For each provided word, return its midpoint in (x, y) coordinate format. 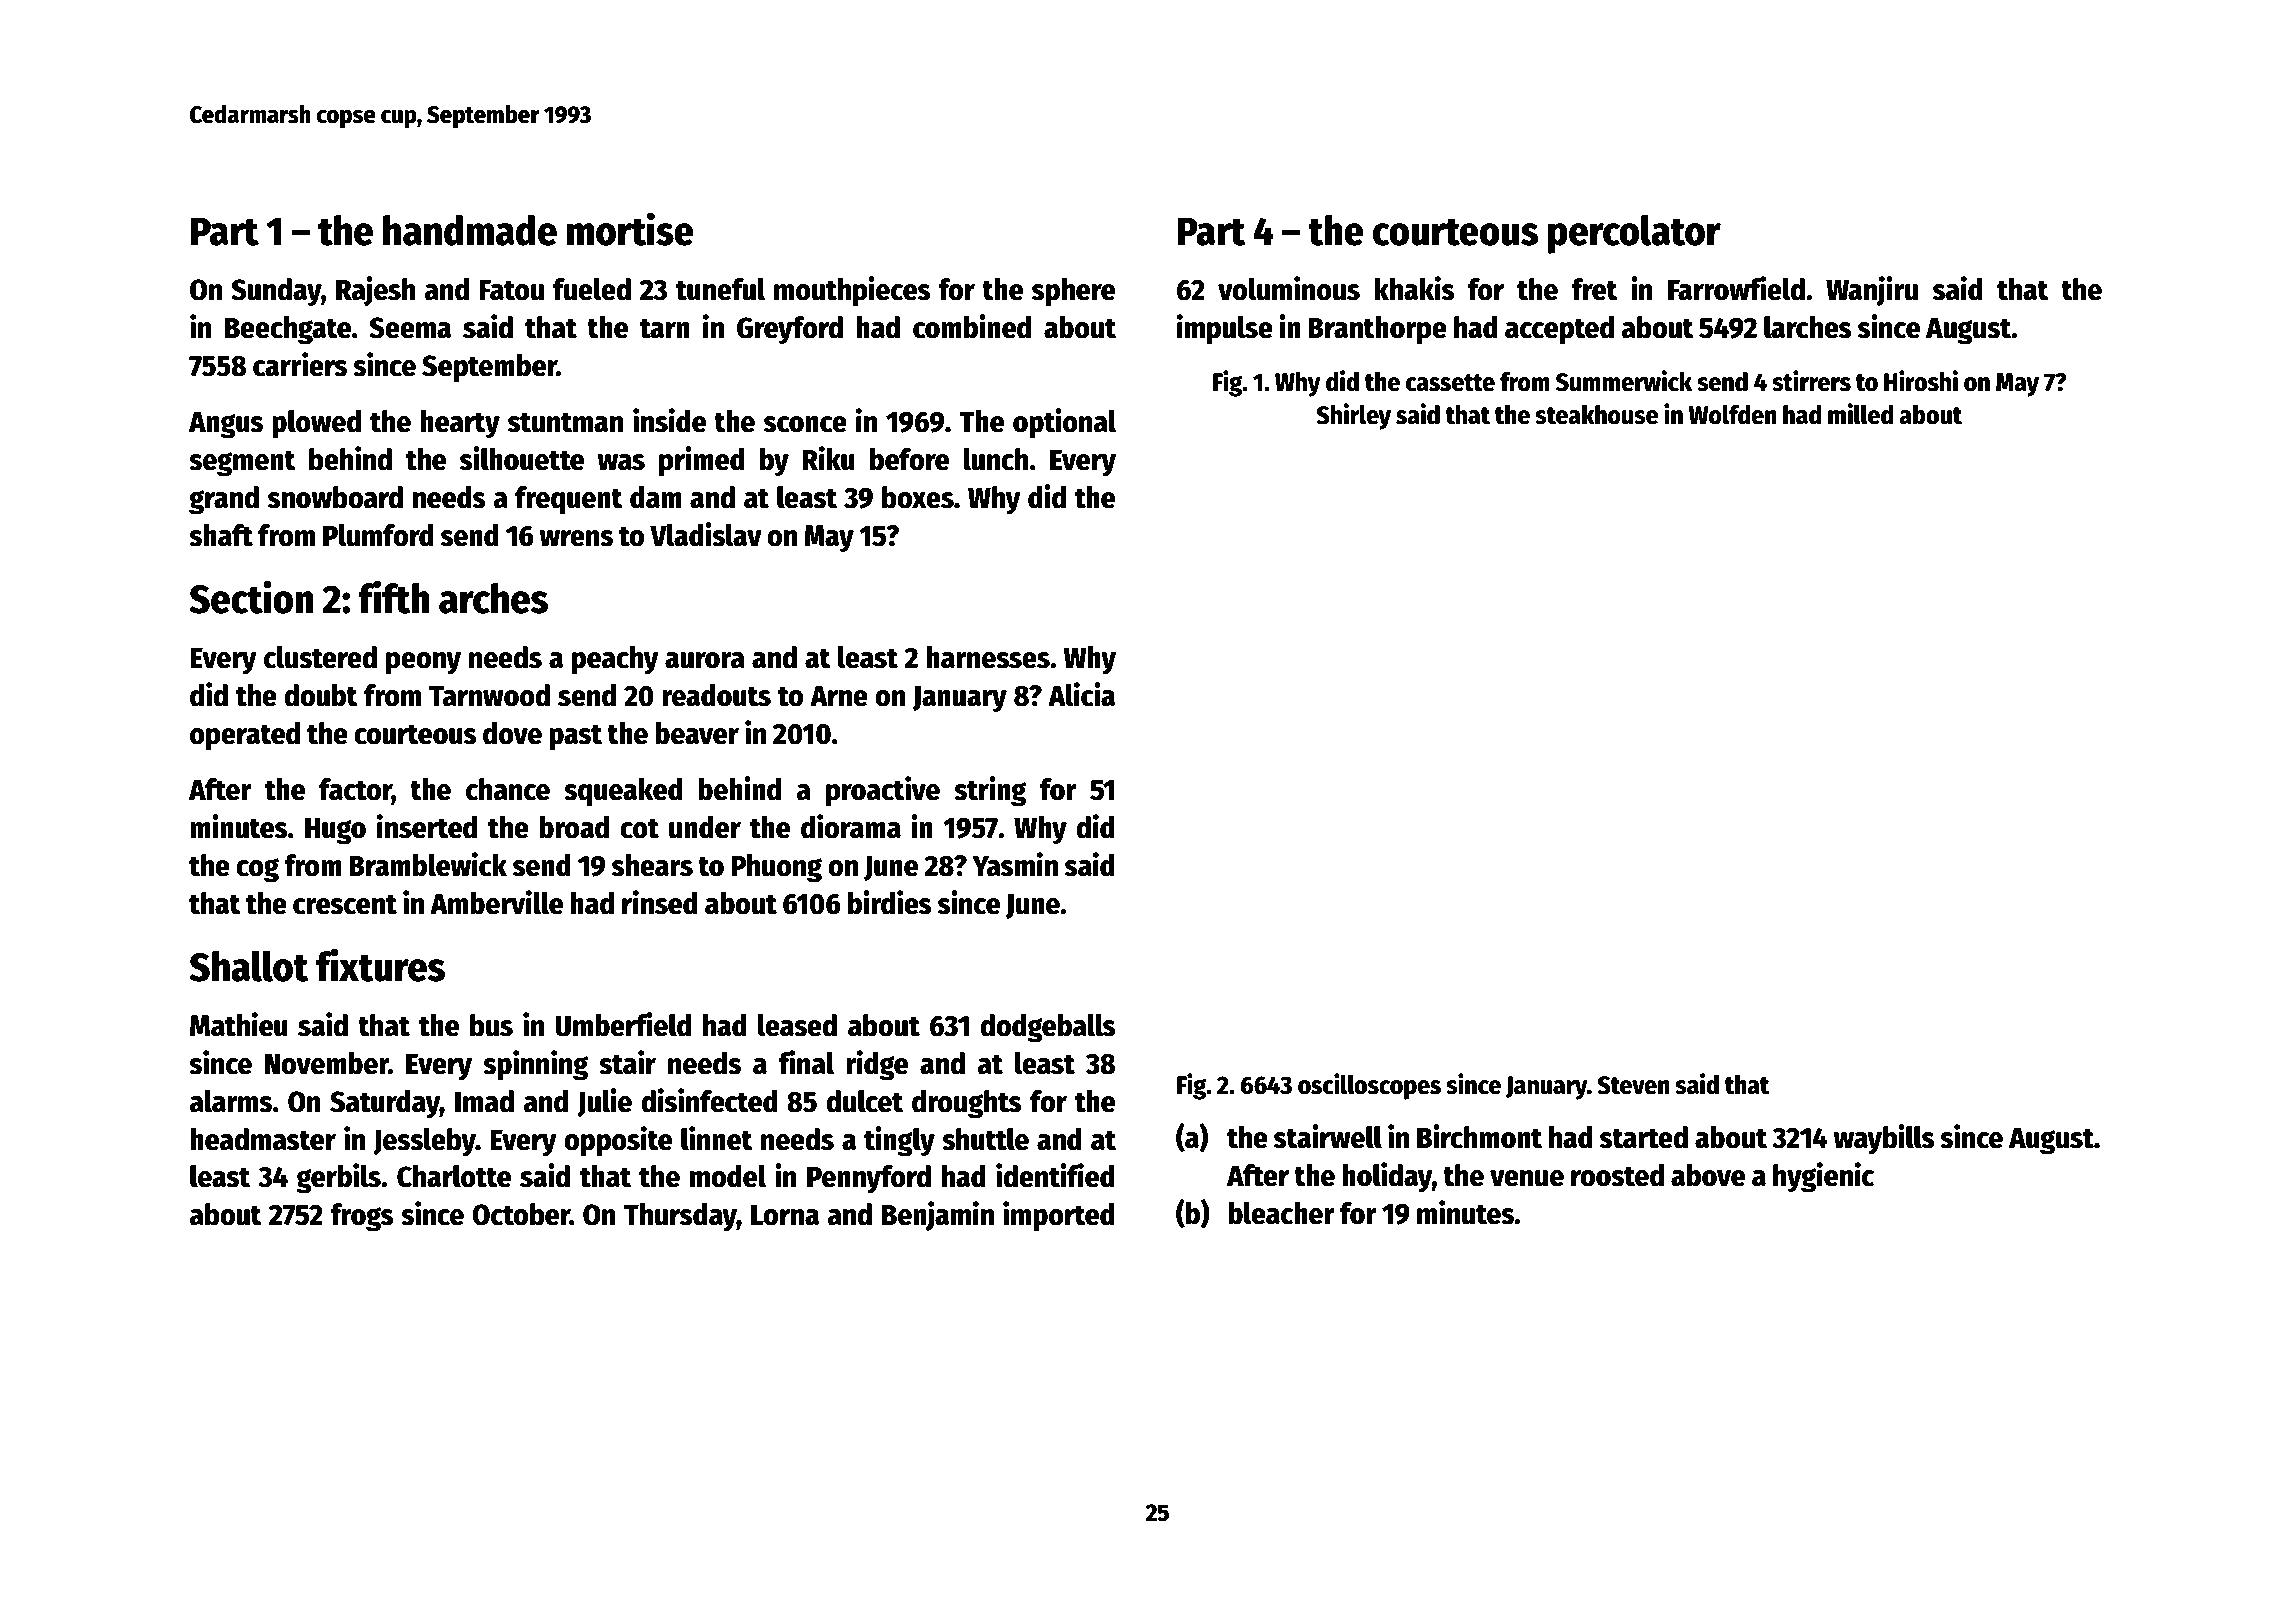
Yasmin (1015, 864)
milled (1861, 414)
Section (251, 597)
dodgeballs (1048, 1028)
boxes (918, 497)
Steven (1633, 1085)
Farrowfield (1736, 288)
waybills (1884, 1139)
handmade (470, 230)
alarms (230, 1101)
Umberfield (623, 1024)
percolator (1634, 234)
